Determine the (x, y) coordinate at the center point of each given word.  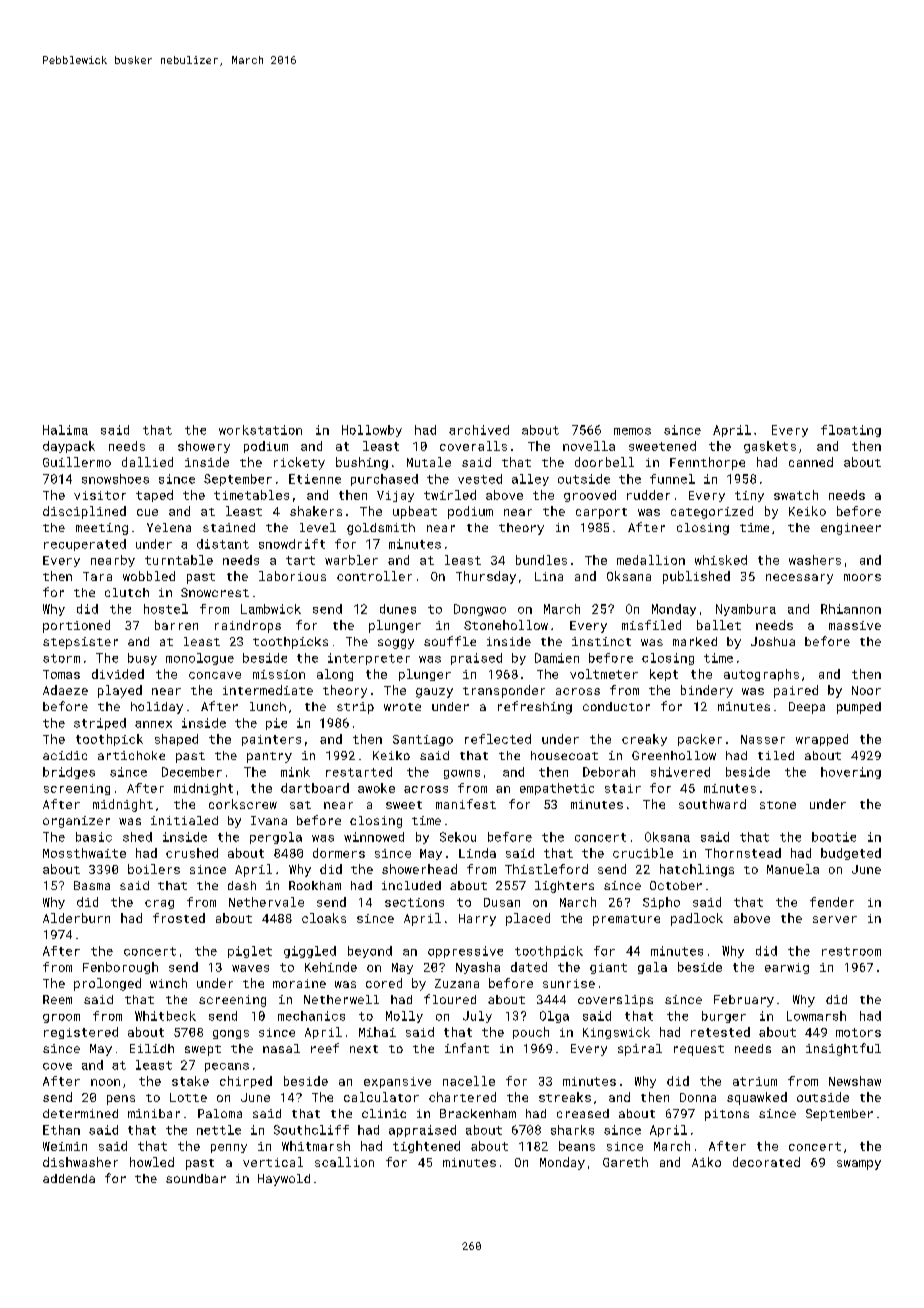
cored (384, 983)
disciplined (84, 512)
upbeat (415, 512)
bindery (707, 691)
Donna (698, 1097)
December (192, 772)
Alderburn (76, 918)
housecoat (564, 755)
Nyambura (746, 610)
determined (80, 1113)
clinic (384, 1113)
